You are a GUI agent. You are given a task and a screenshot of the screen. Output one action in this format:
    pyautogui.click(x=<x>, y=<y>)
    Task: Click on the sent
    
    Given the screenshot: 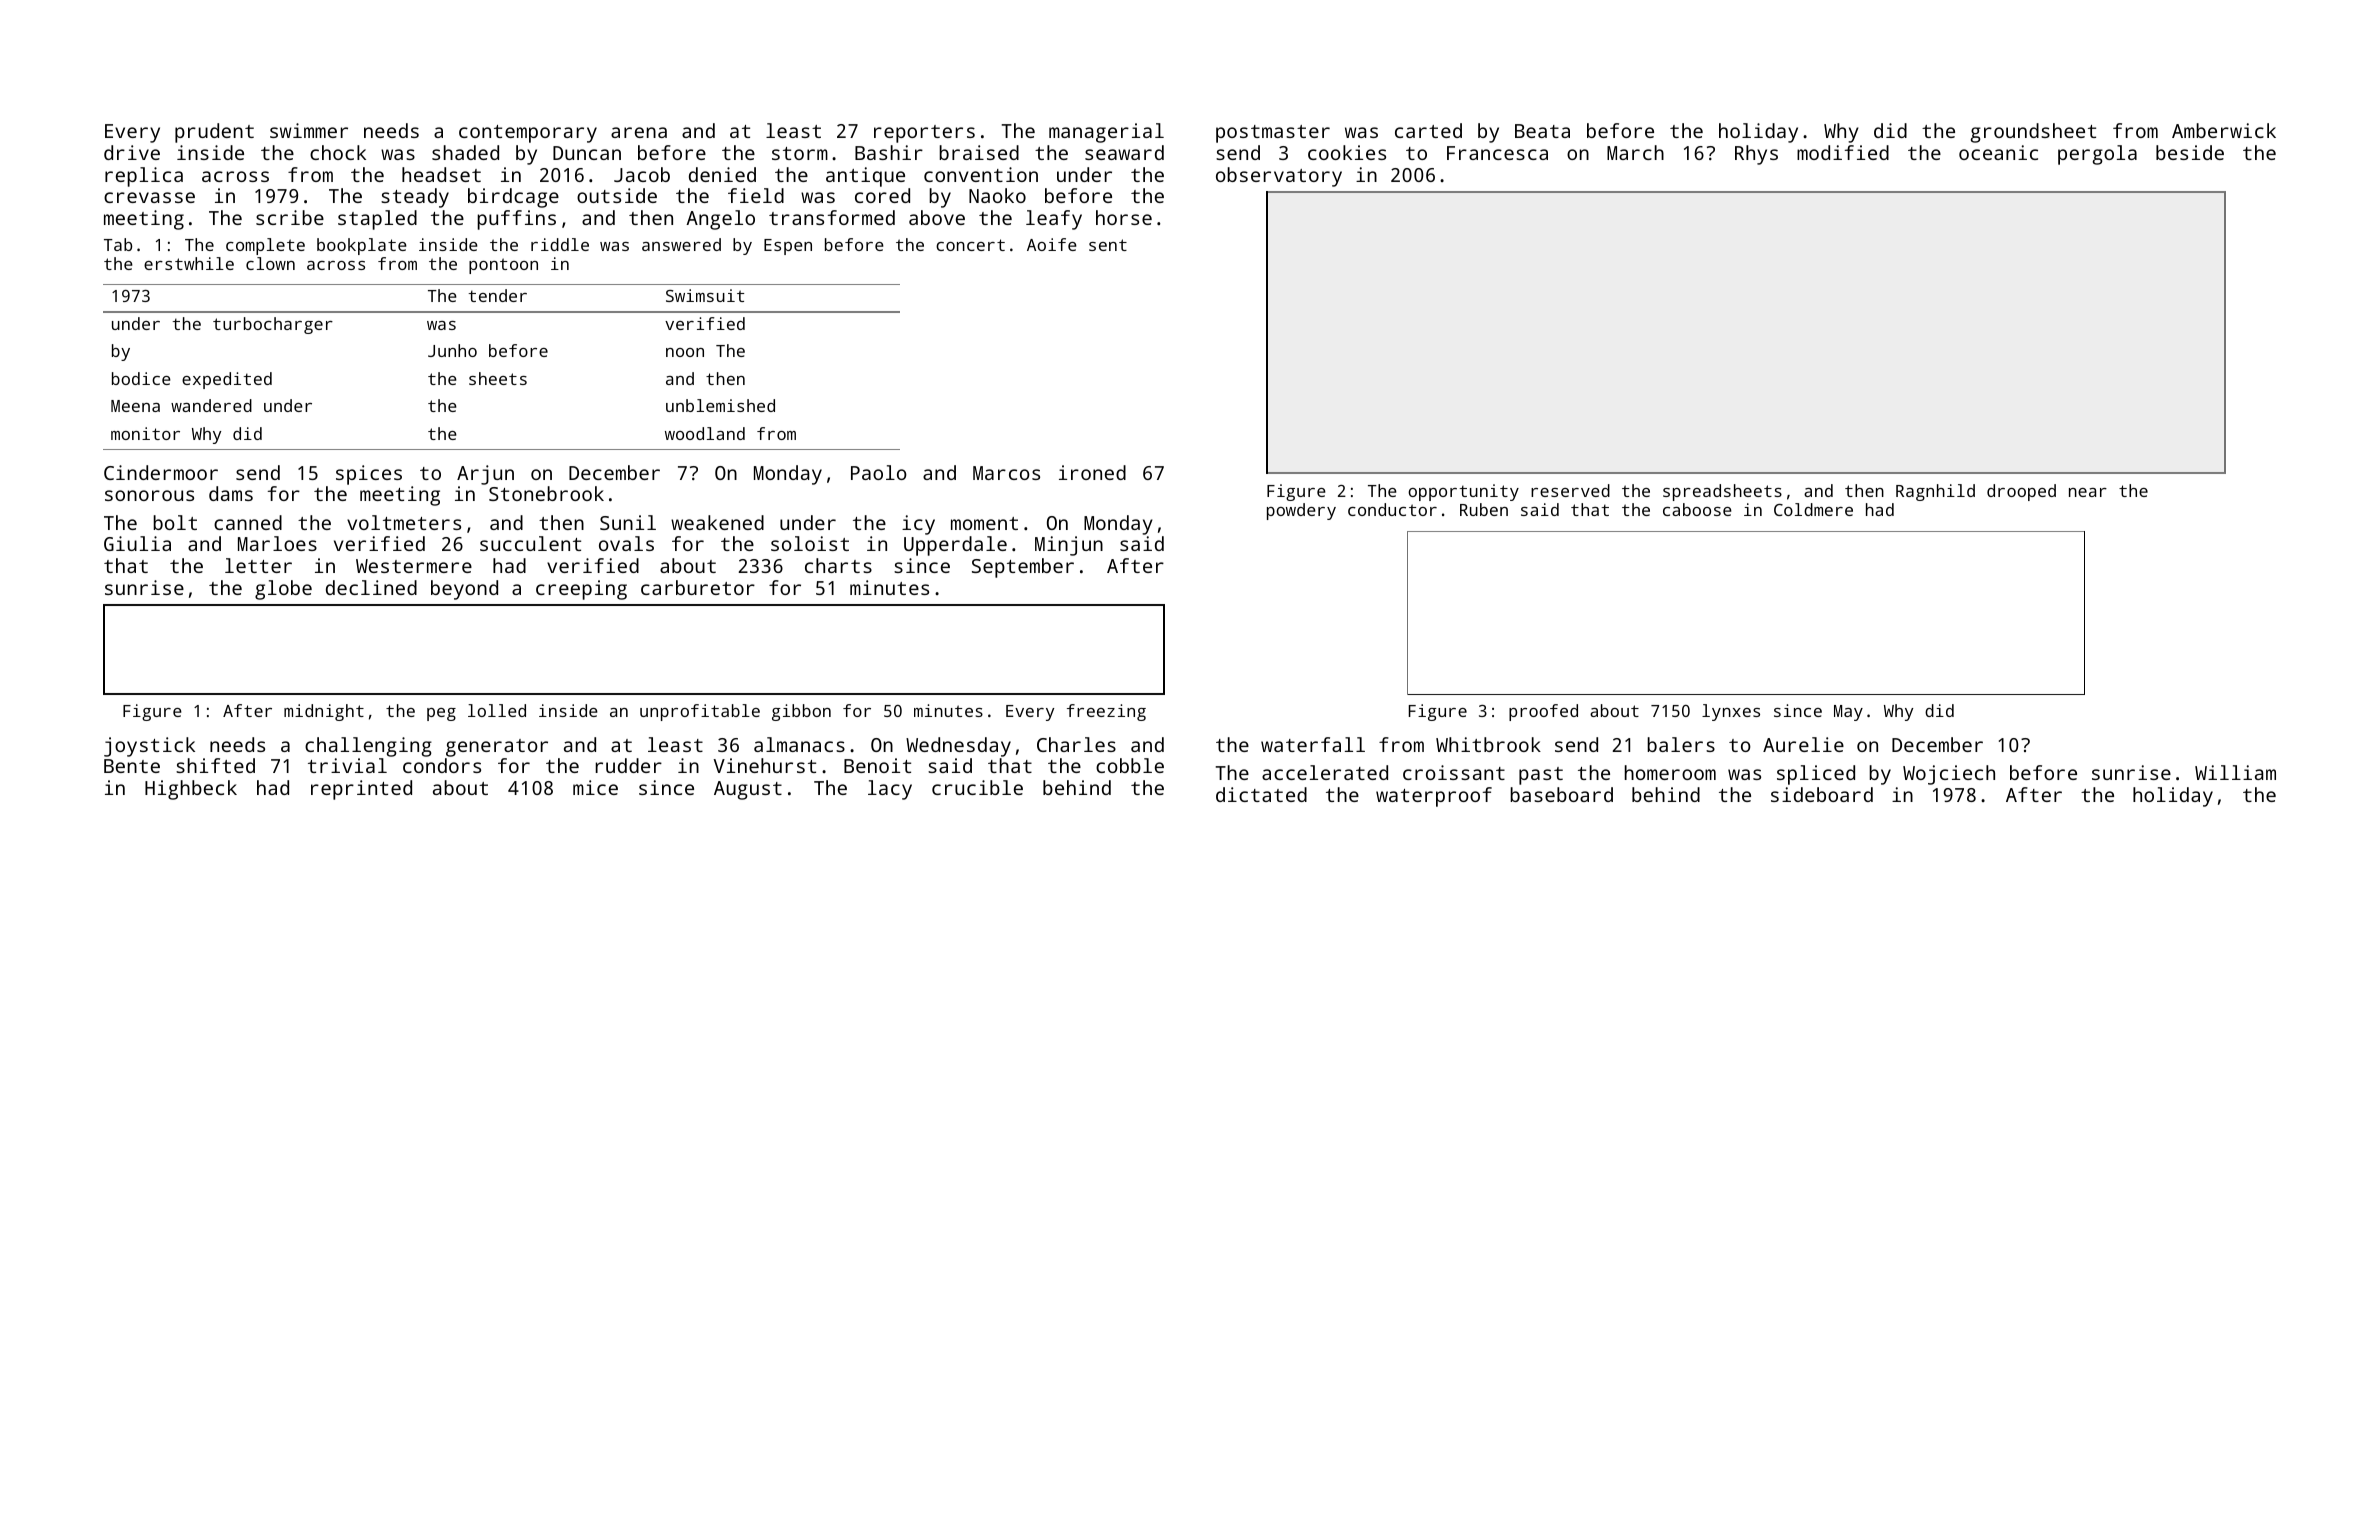 What is the action you would take?
    pyautogui.click(x=1108, y=245)
